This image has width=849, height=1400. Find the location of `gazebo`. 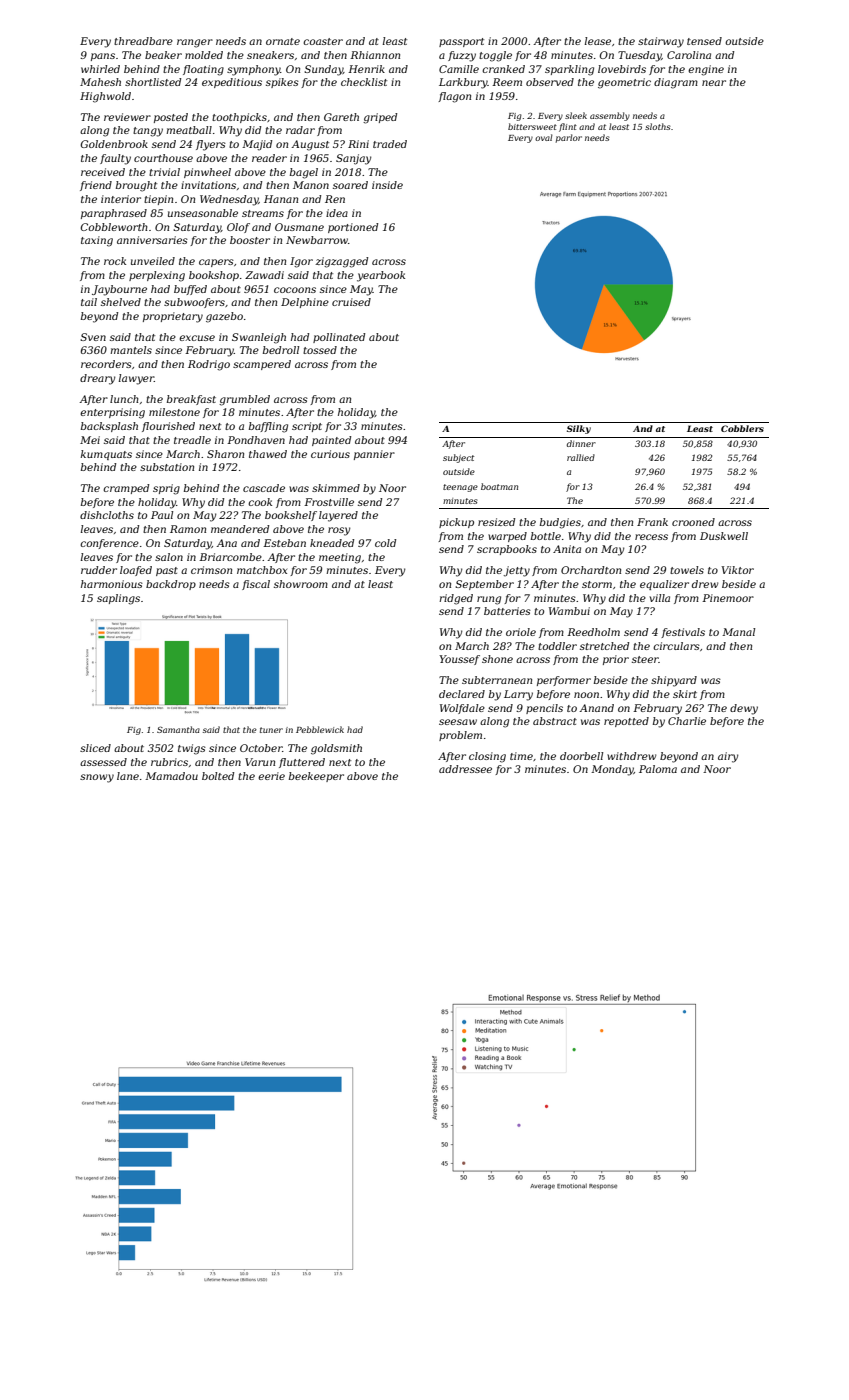

gazebo is located at coordinates (224, 317).
